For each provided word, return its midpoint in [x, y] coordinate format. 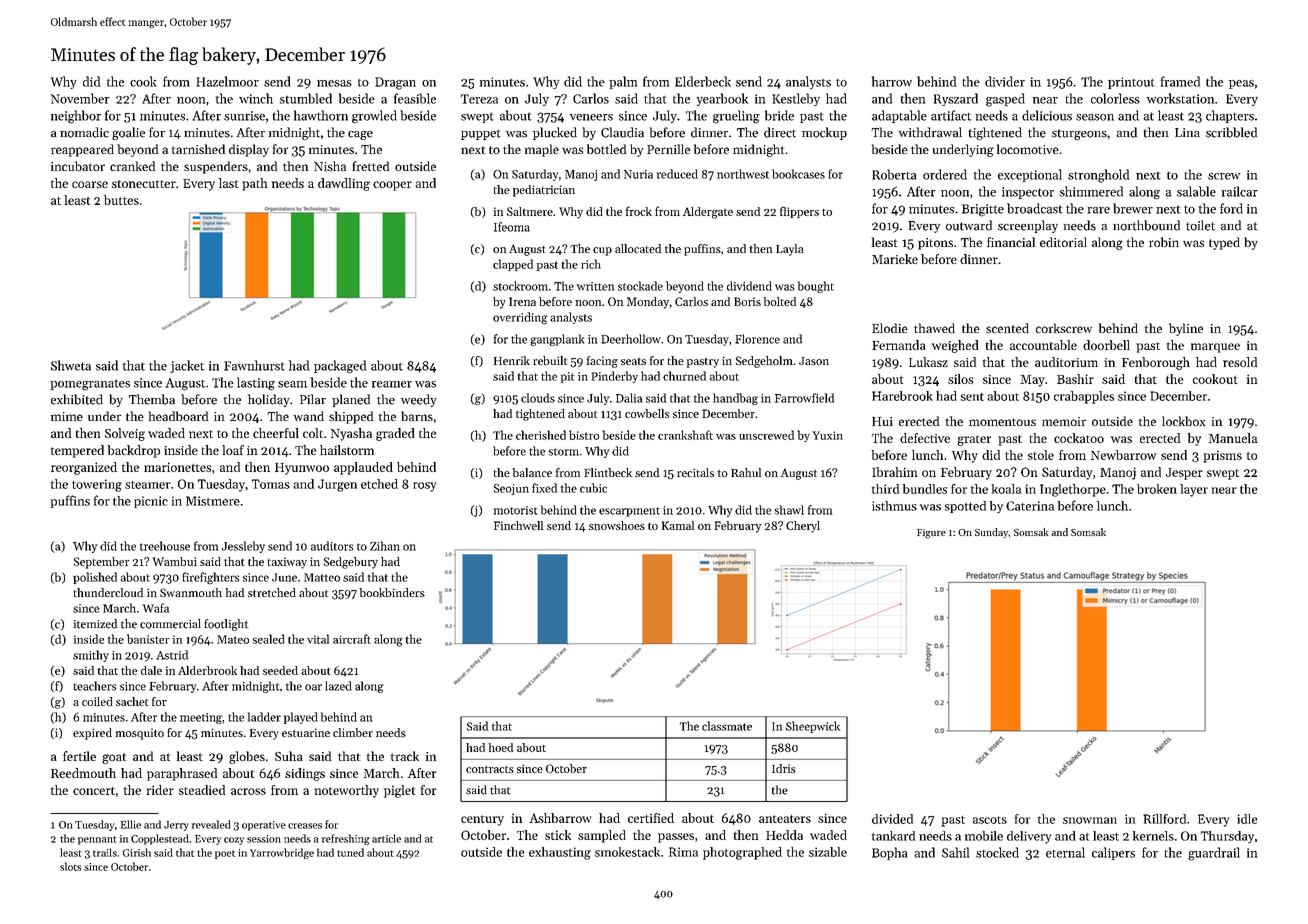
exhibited [77, 399]
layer [1194, 490]
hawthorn [321, 115]
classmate [727, 726]
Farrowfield [804, 398]
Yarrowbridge [282, 853]
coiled [97, 701]
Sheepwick [813, 727]
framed [1180, 81]
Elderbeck [703, 81]
